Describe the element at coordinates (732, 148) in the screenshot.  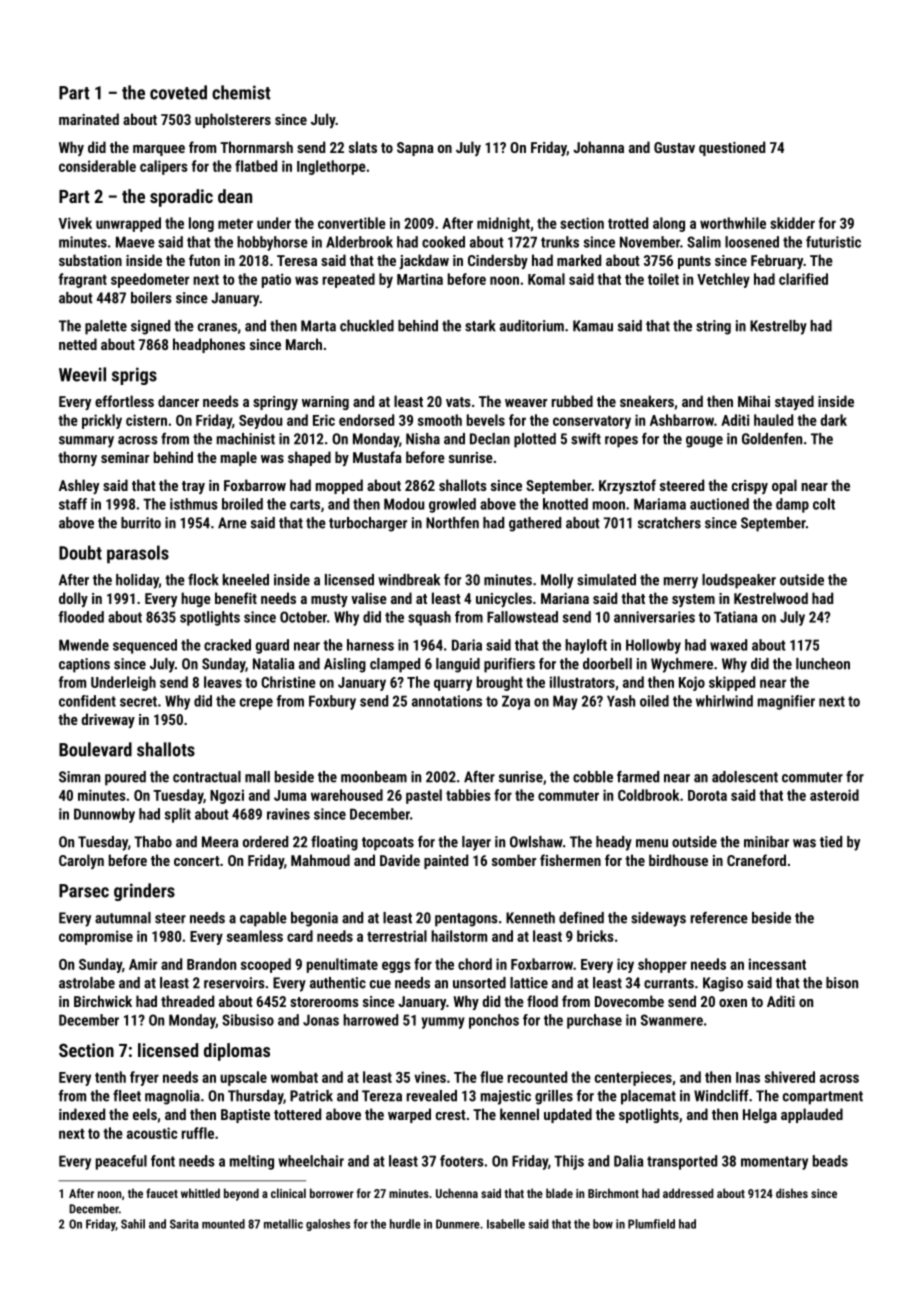
I see `questioned` at that location.
